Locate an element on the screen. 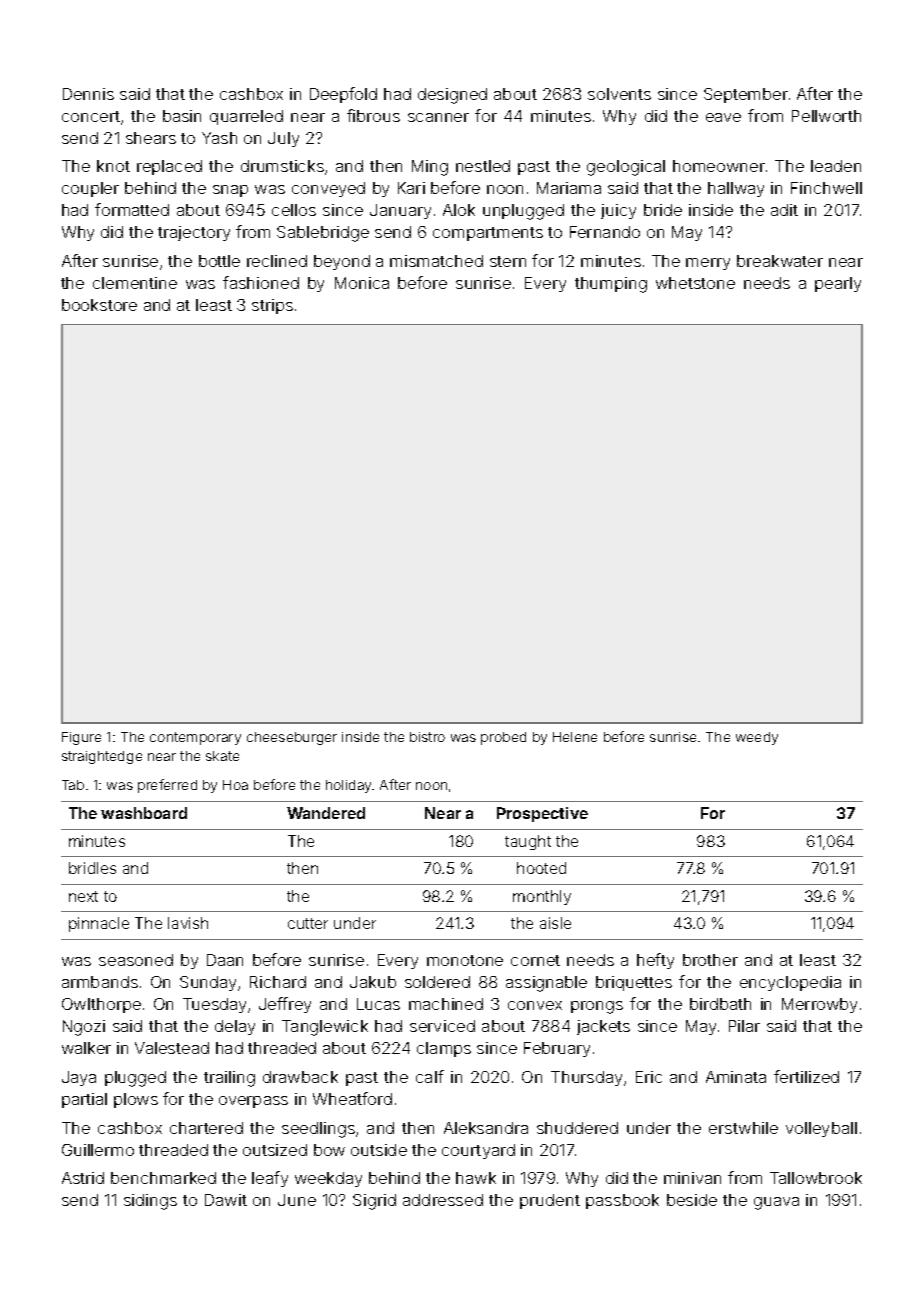 Image resolution: width=924 pixels, height=1308 pixels. contemporary is located at coordinates (195, 738).
